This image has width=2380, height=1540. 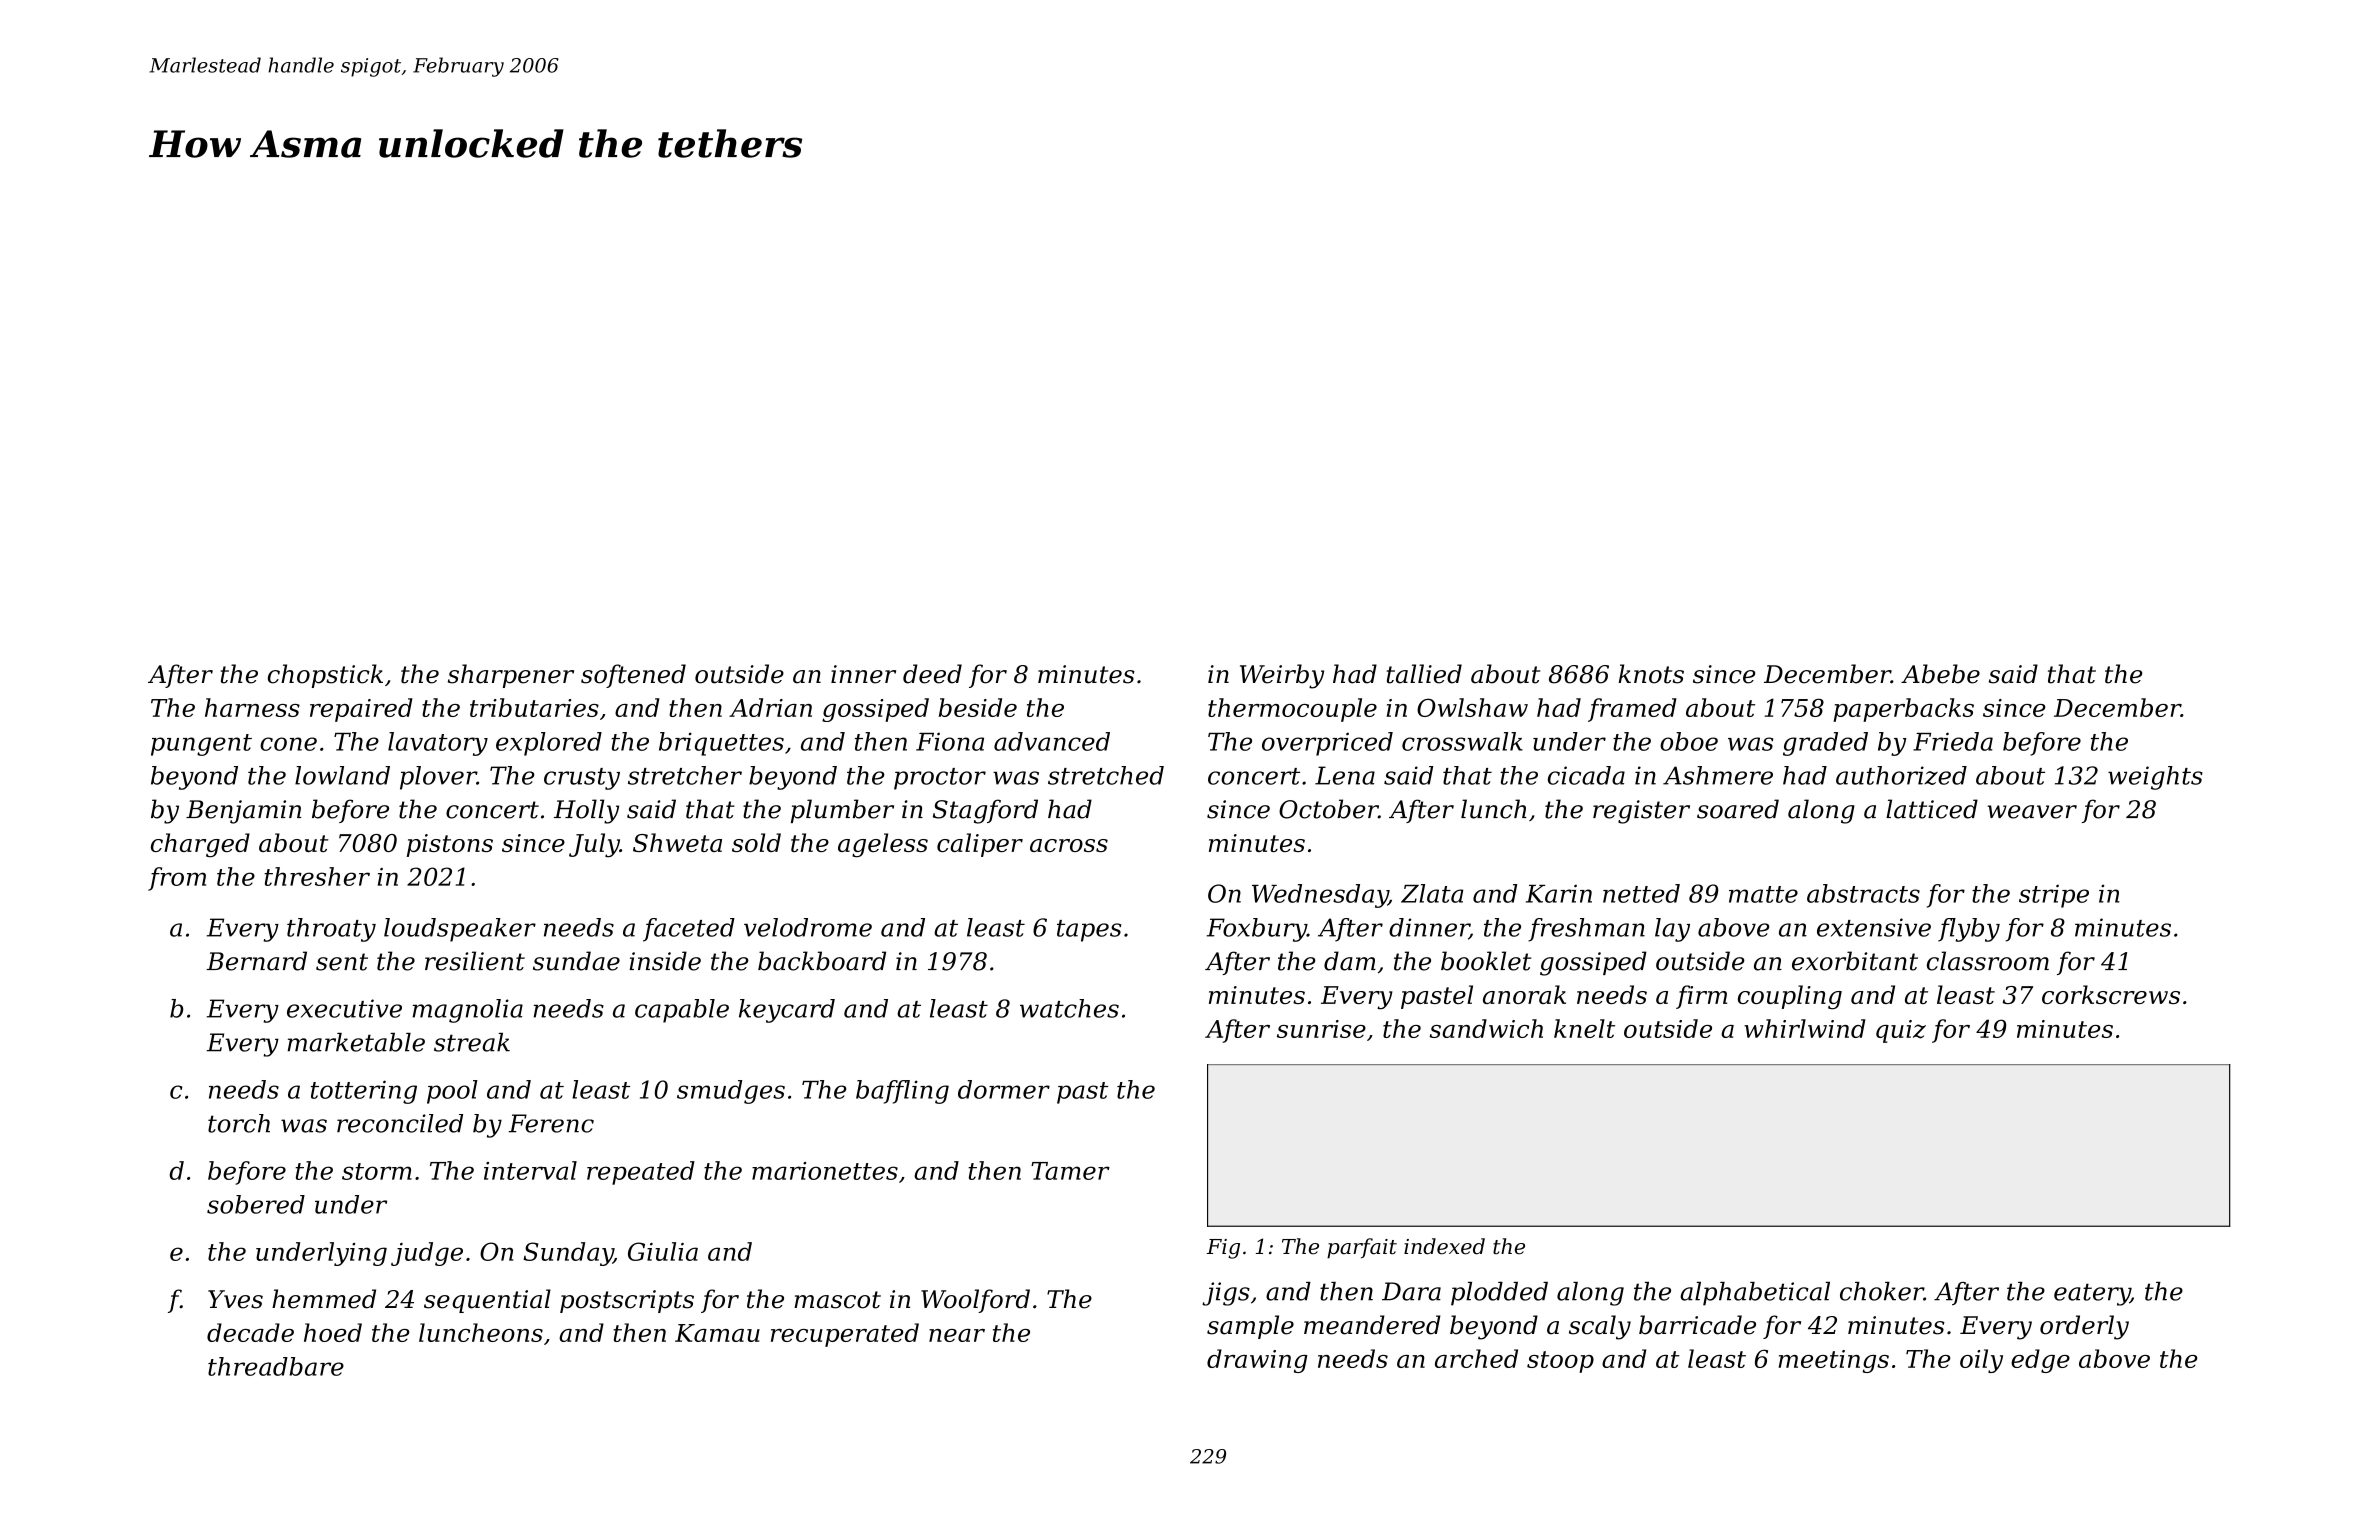 I want to click on framed, so click(x=1632, y=710).
